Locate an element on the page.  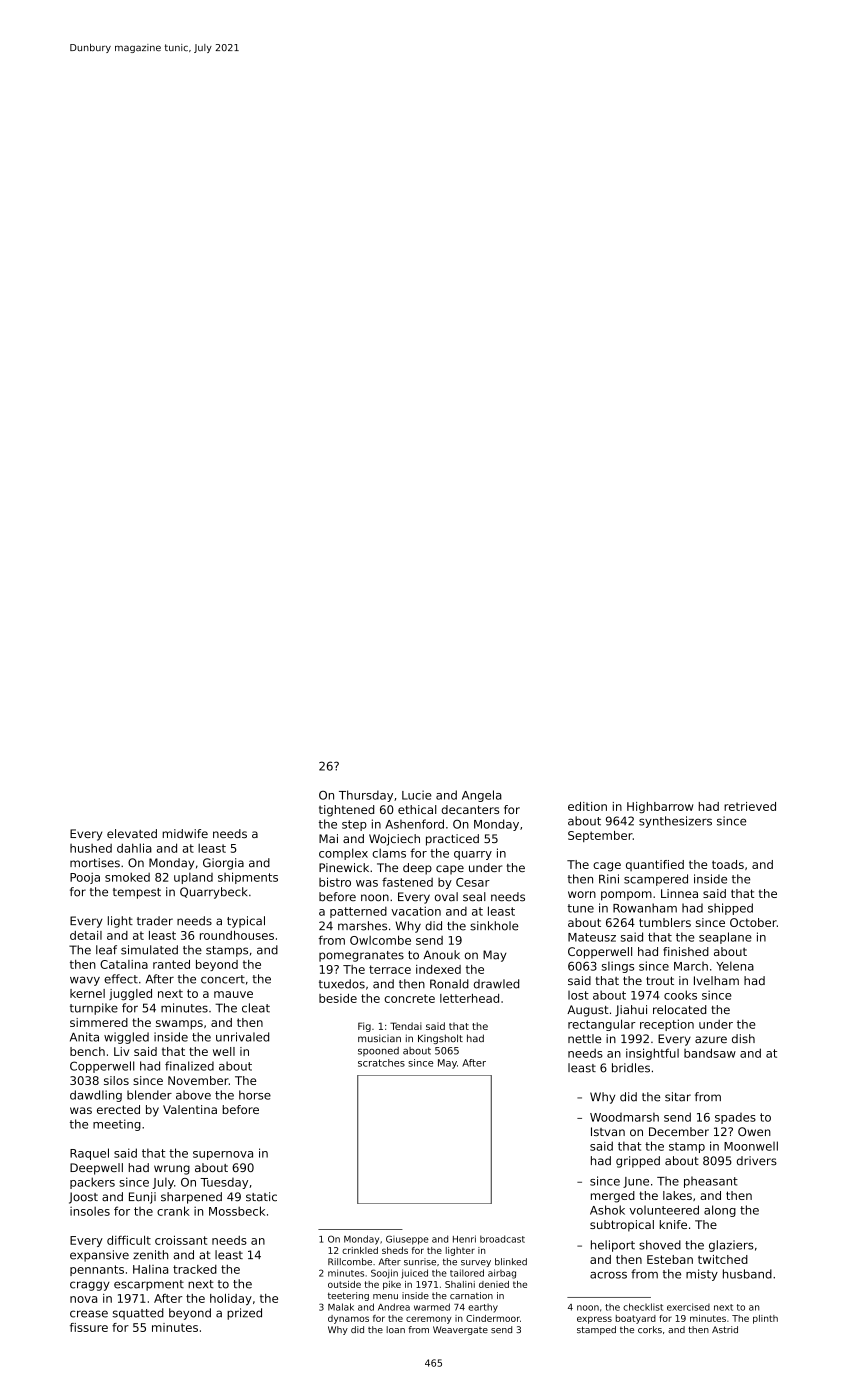
retrieved is located at coordinates (750, 806).
